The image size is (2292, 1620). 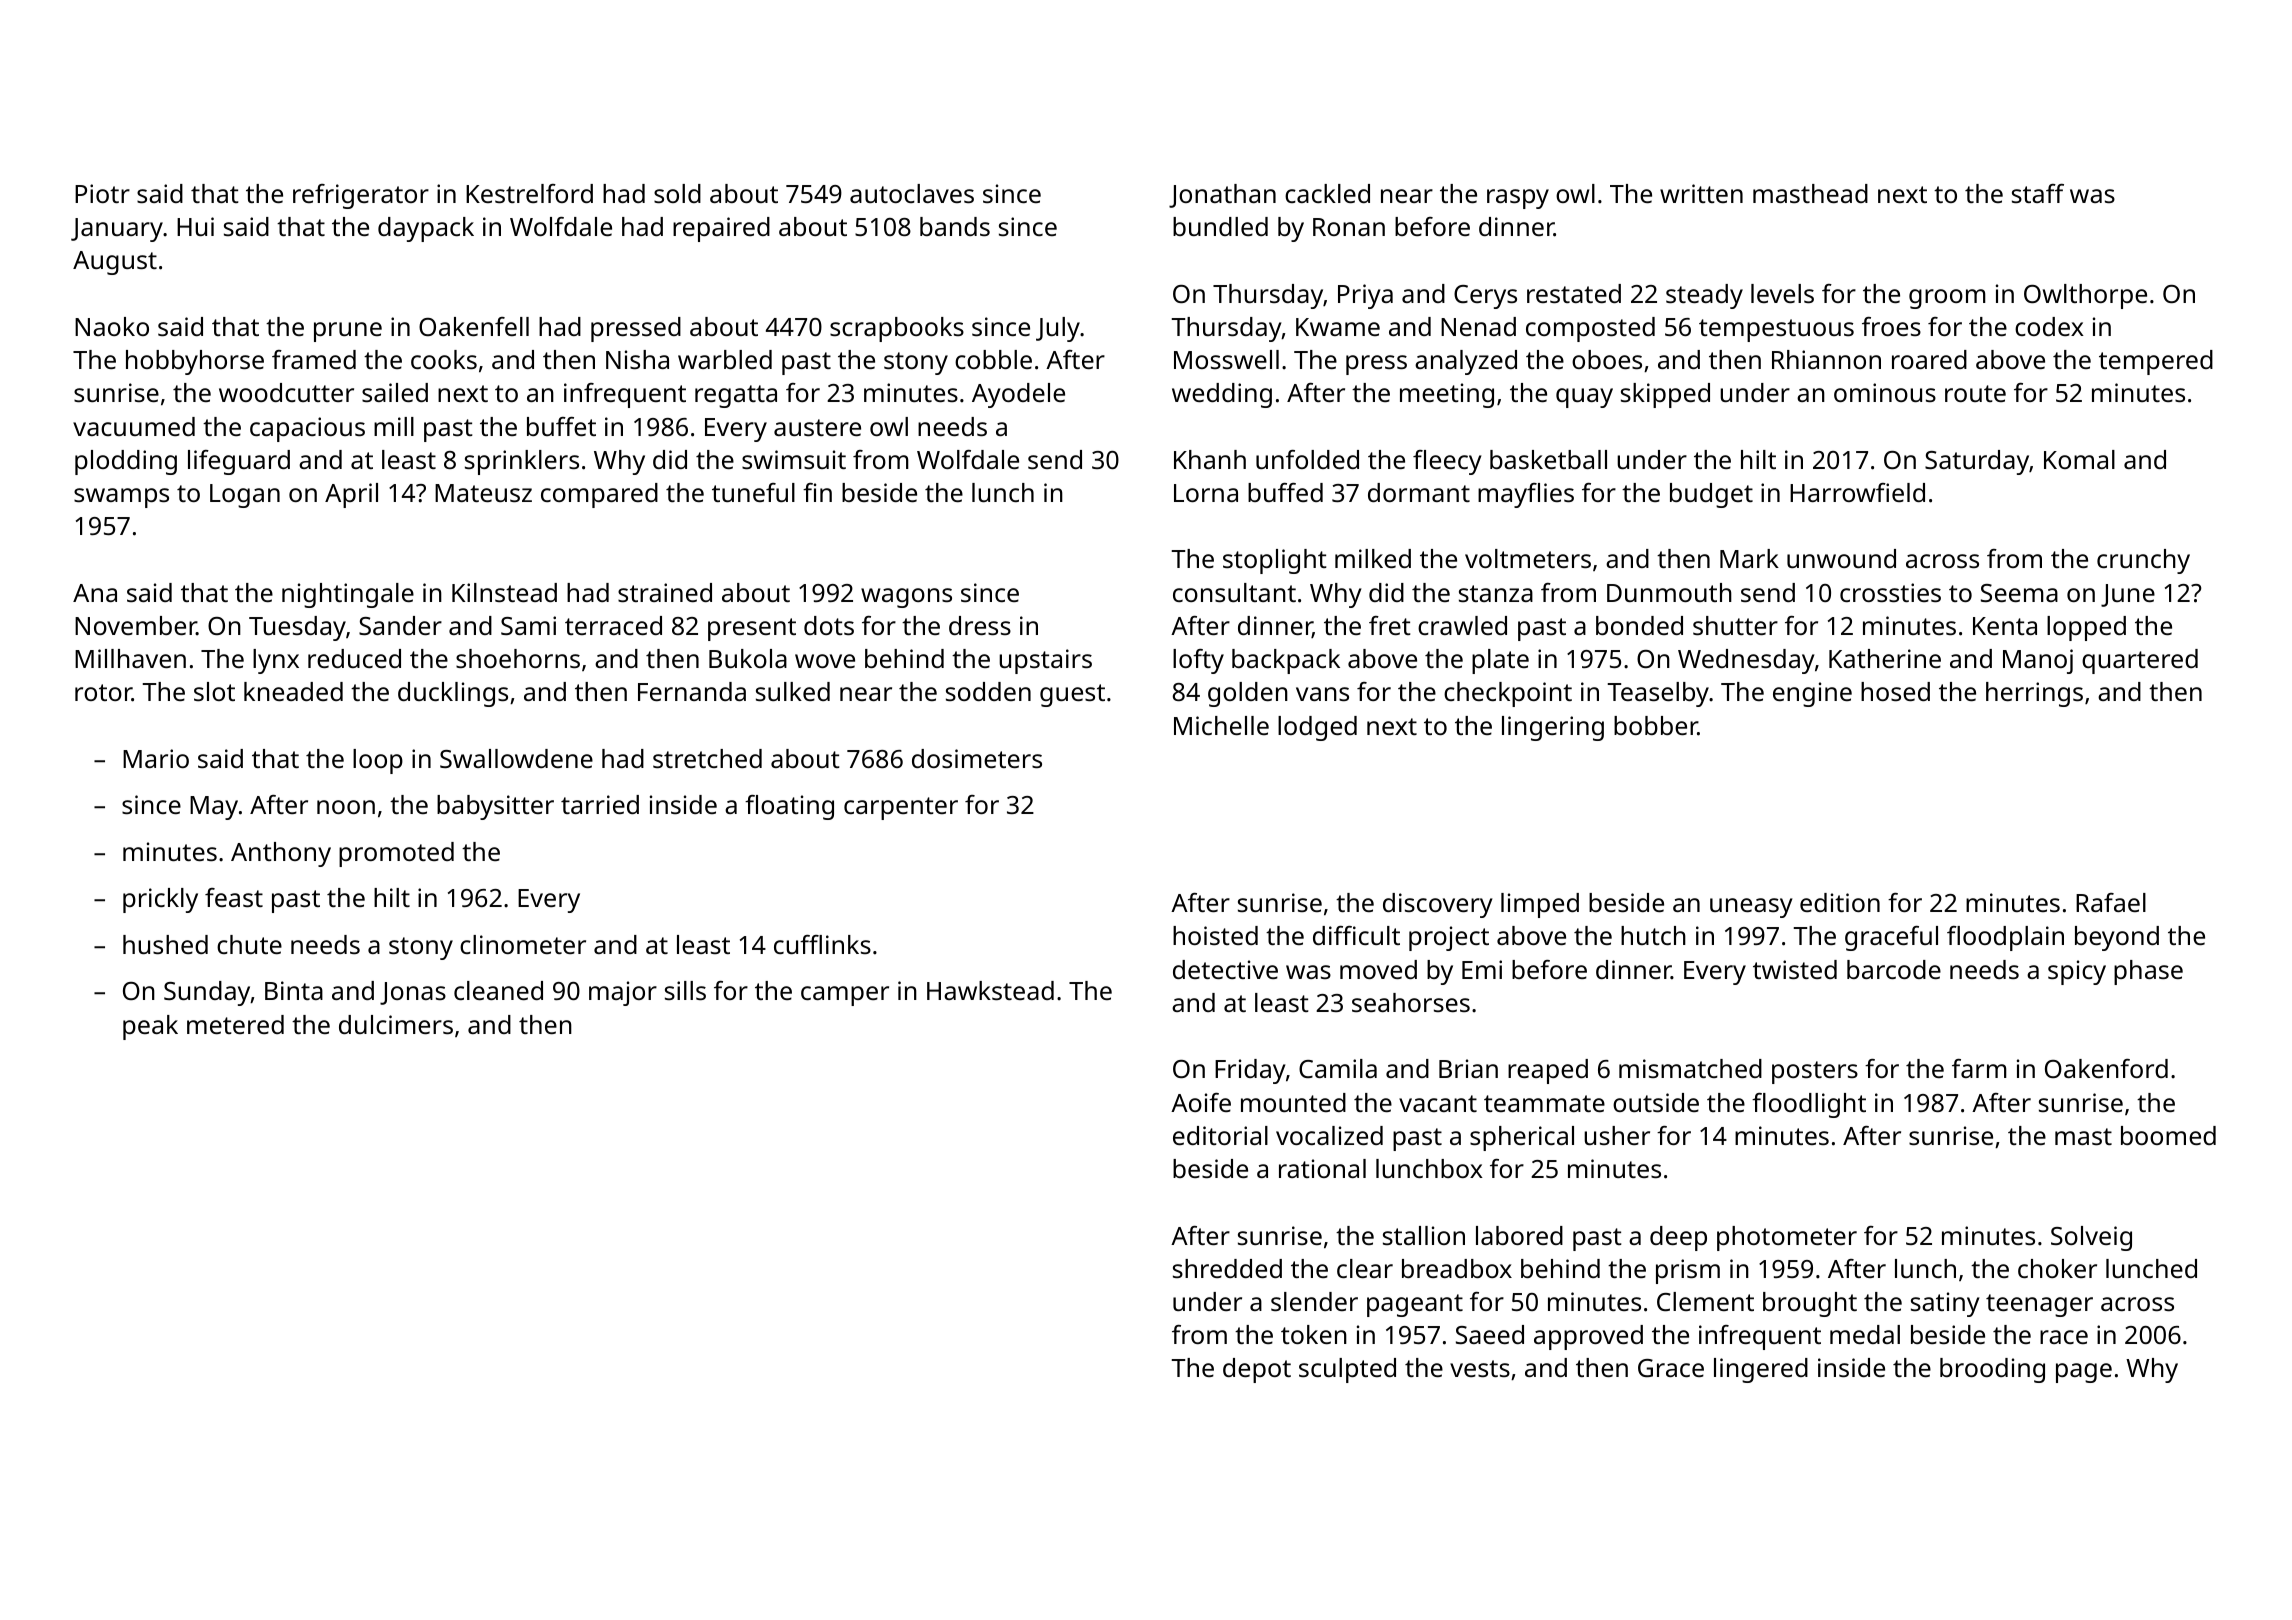 What do you see at coordinates (822, 944) in the screenshot?
I see `cufflinks` at bounding box center [822, 944].
